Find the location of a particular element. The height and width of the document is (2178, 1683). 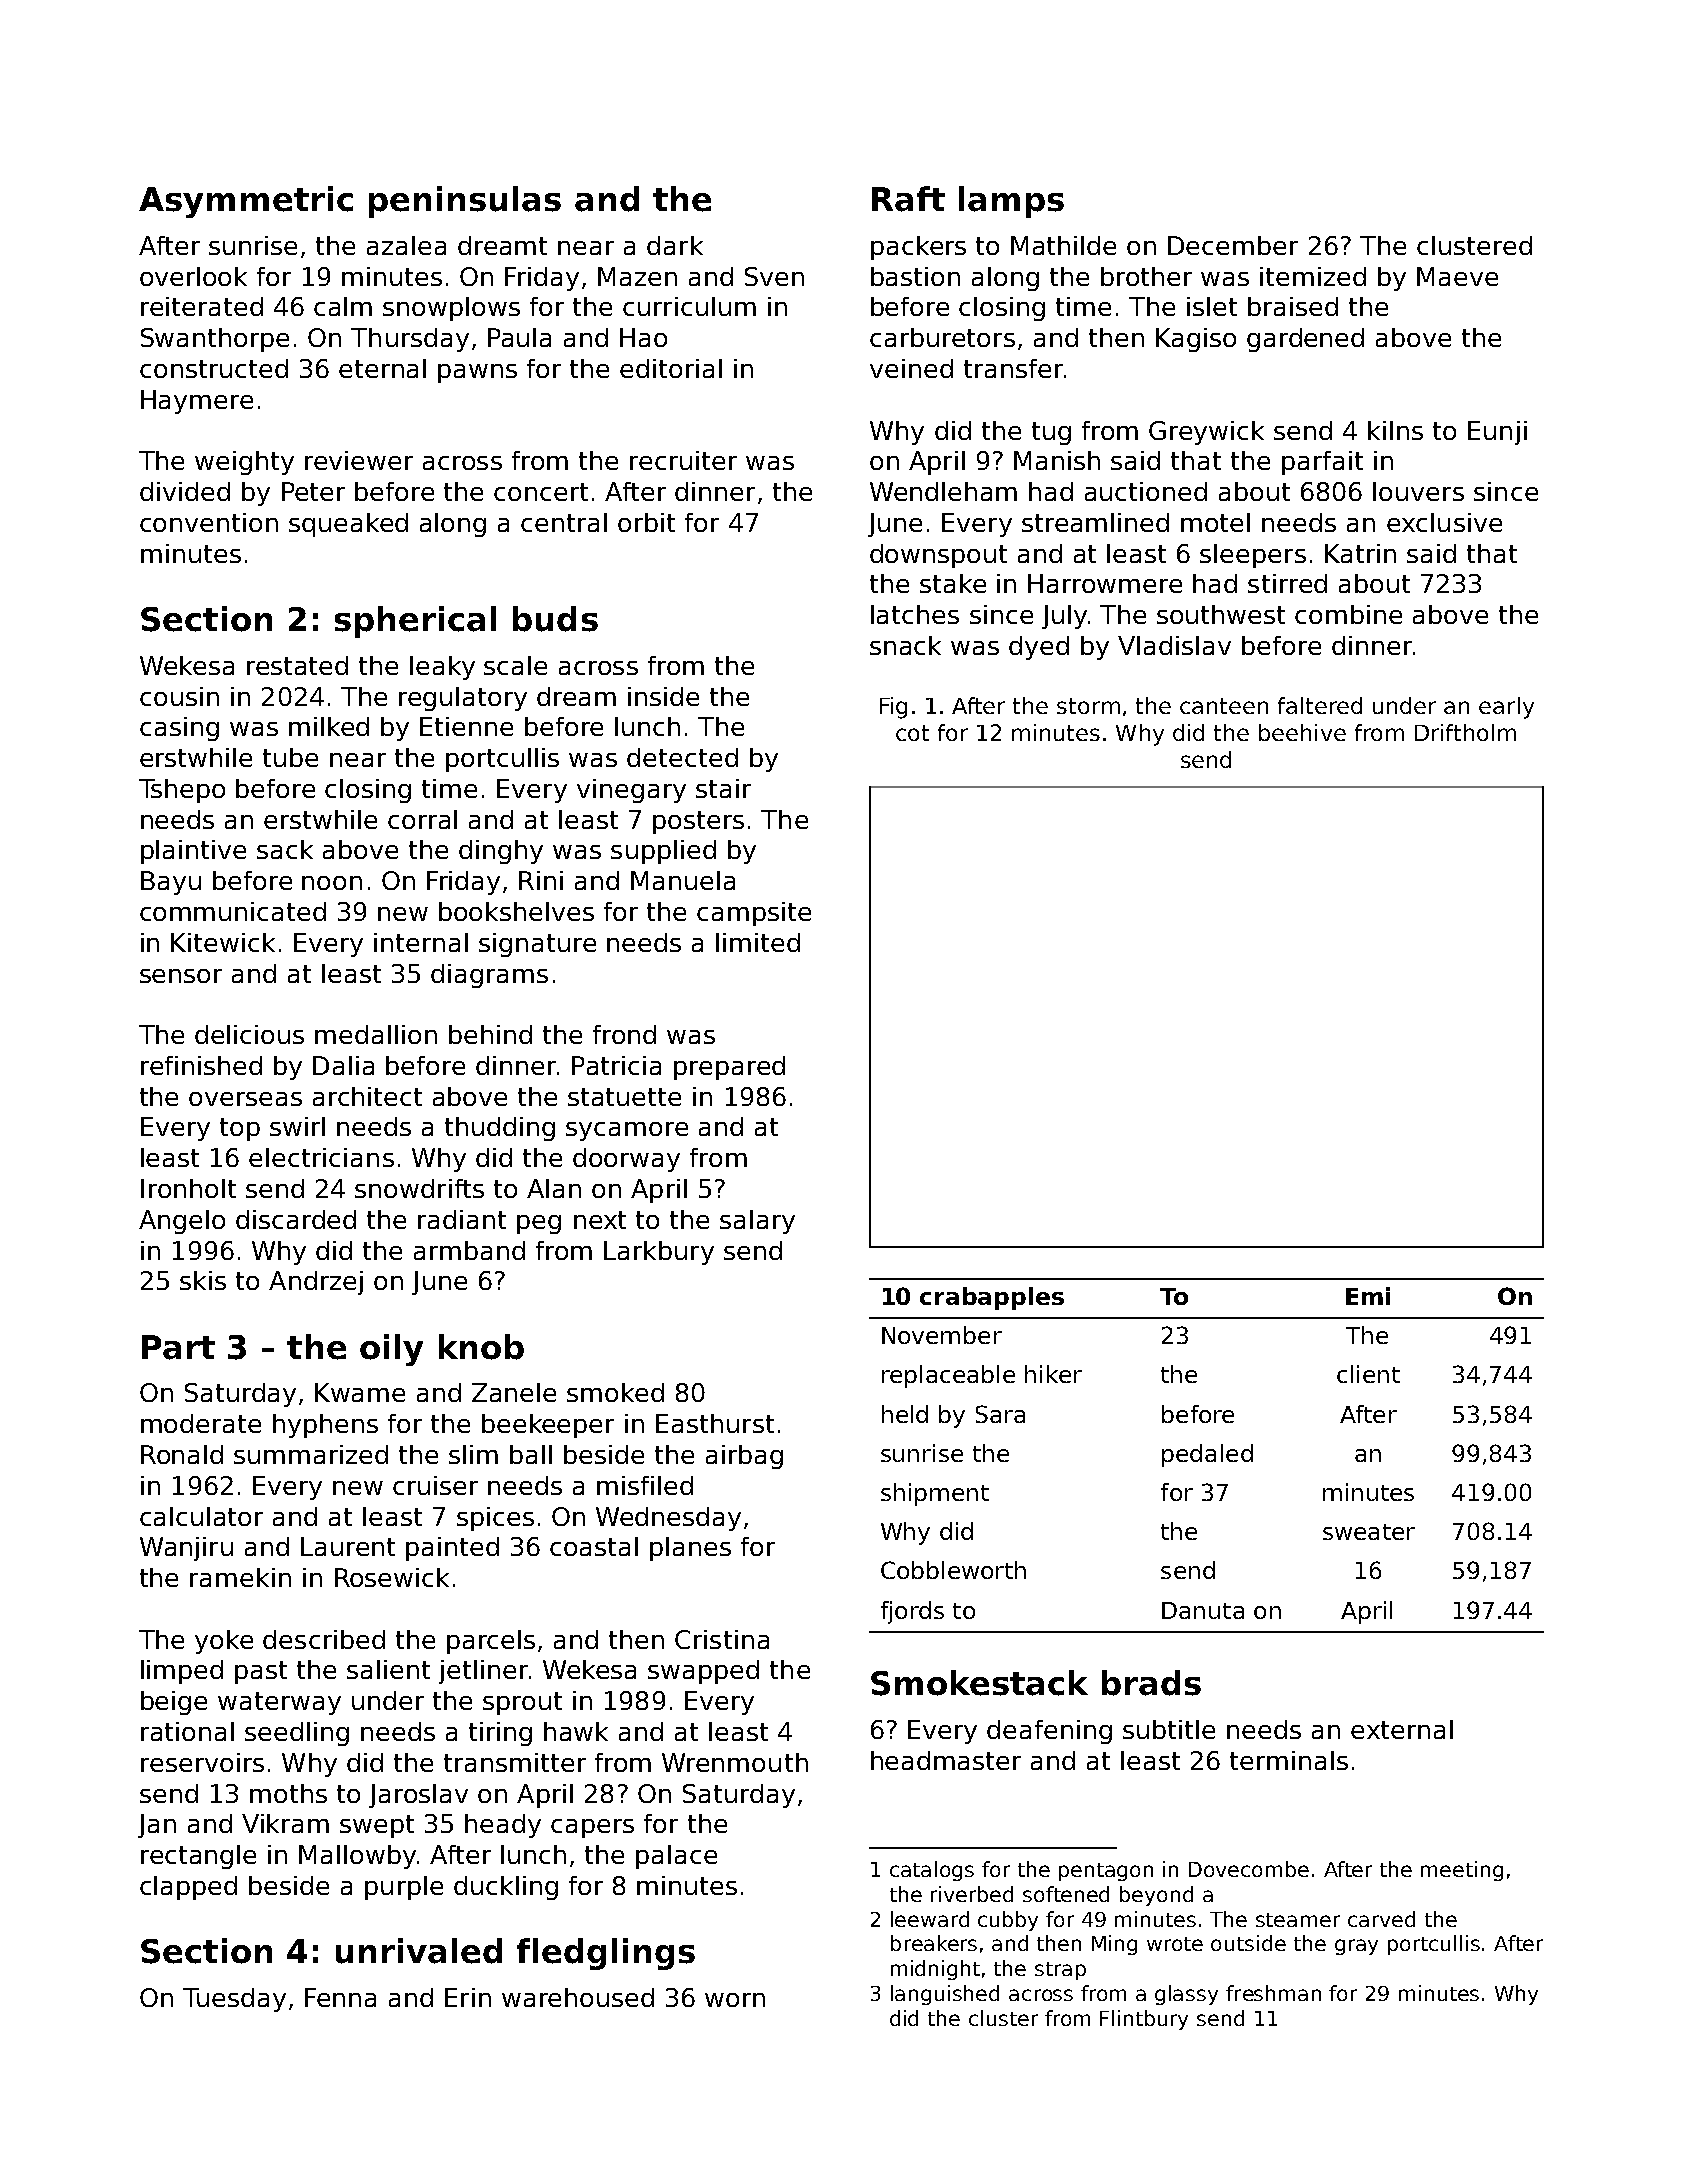

sycamore is located at coordinates (627, 1131).
